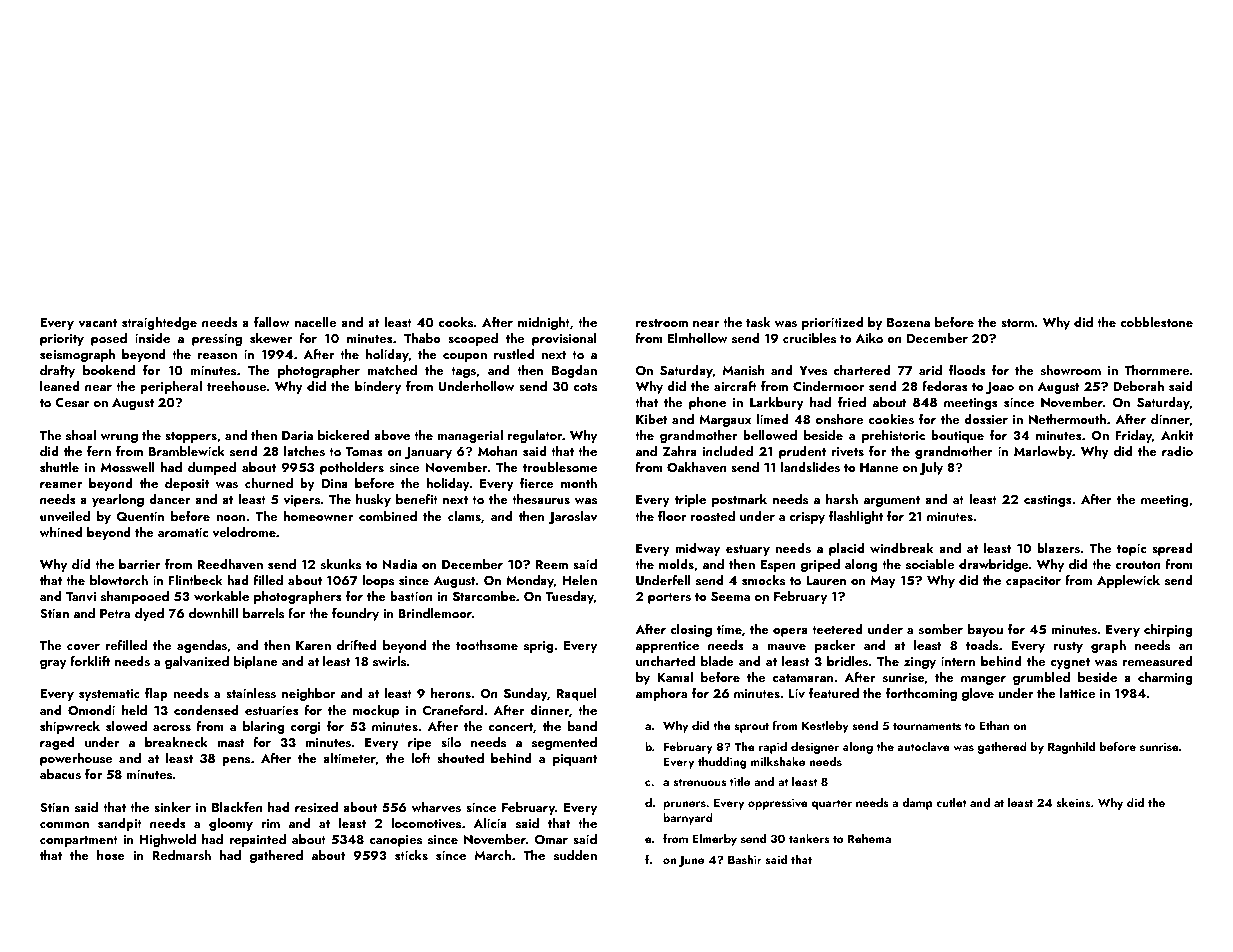  Describe the element at coordinates (908, 322) in the screenshot. I see `Bozena` at that location.
